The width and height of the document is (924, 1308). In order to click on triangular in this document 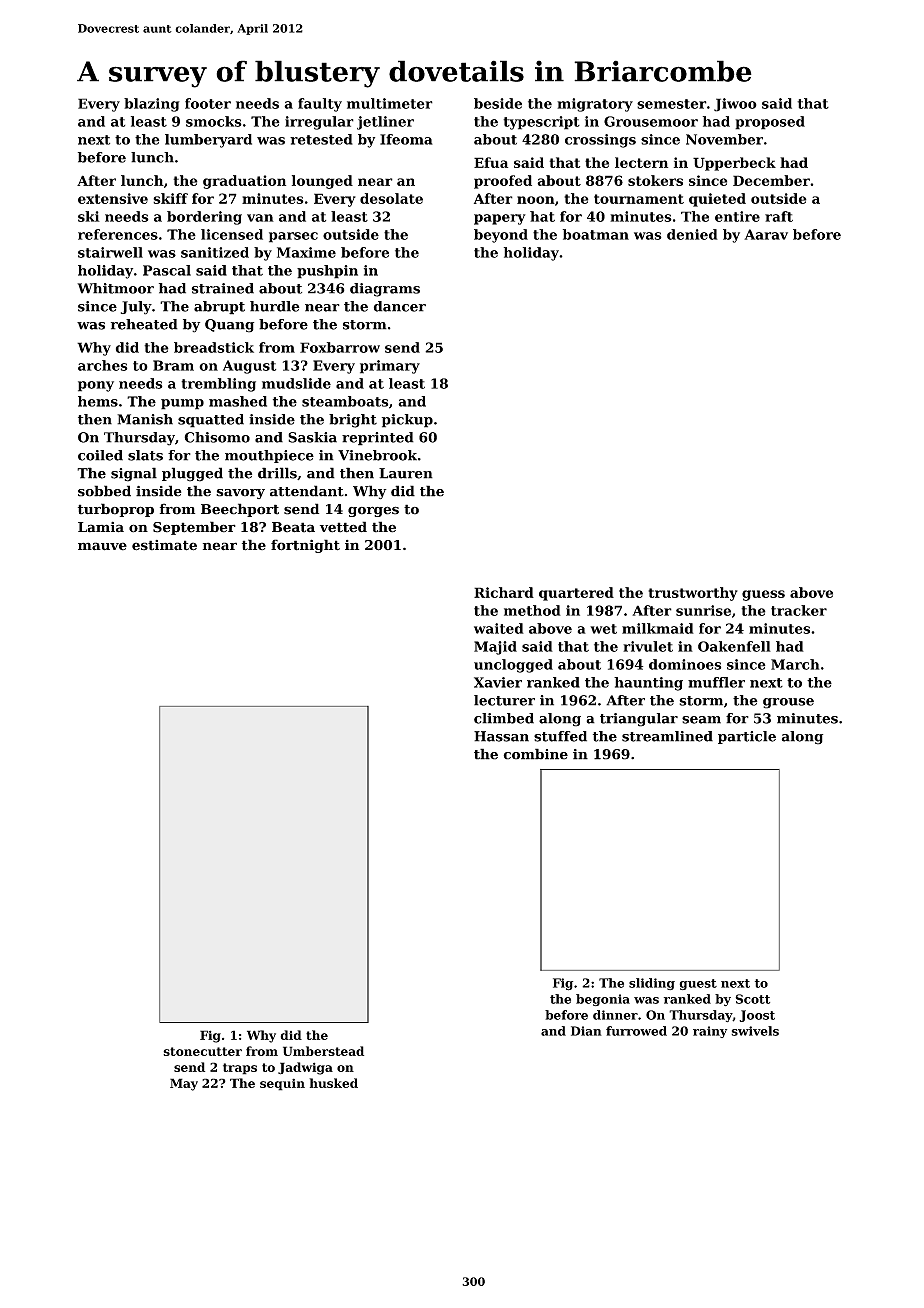, I will do `click(639, 720)`.
